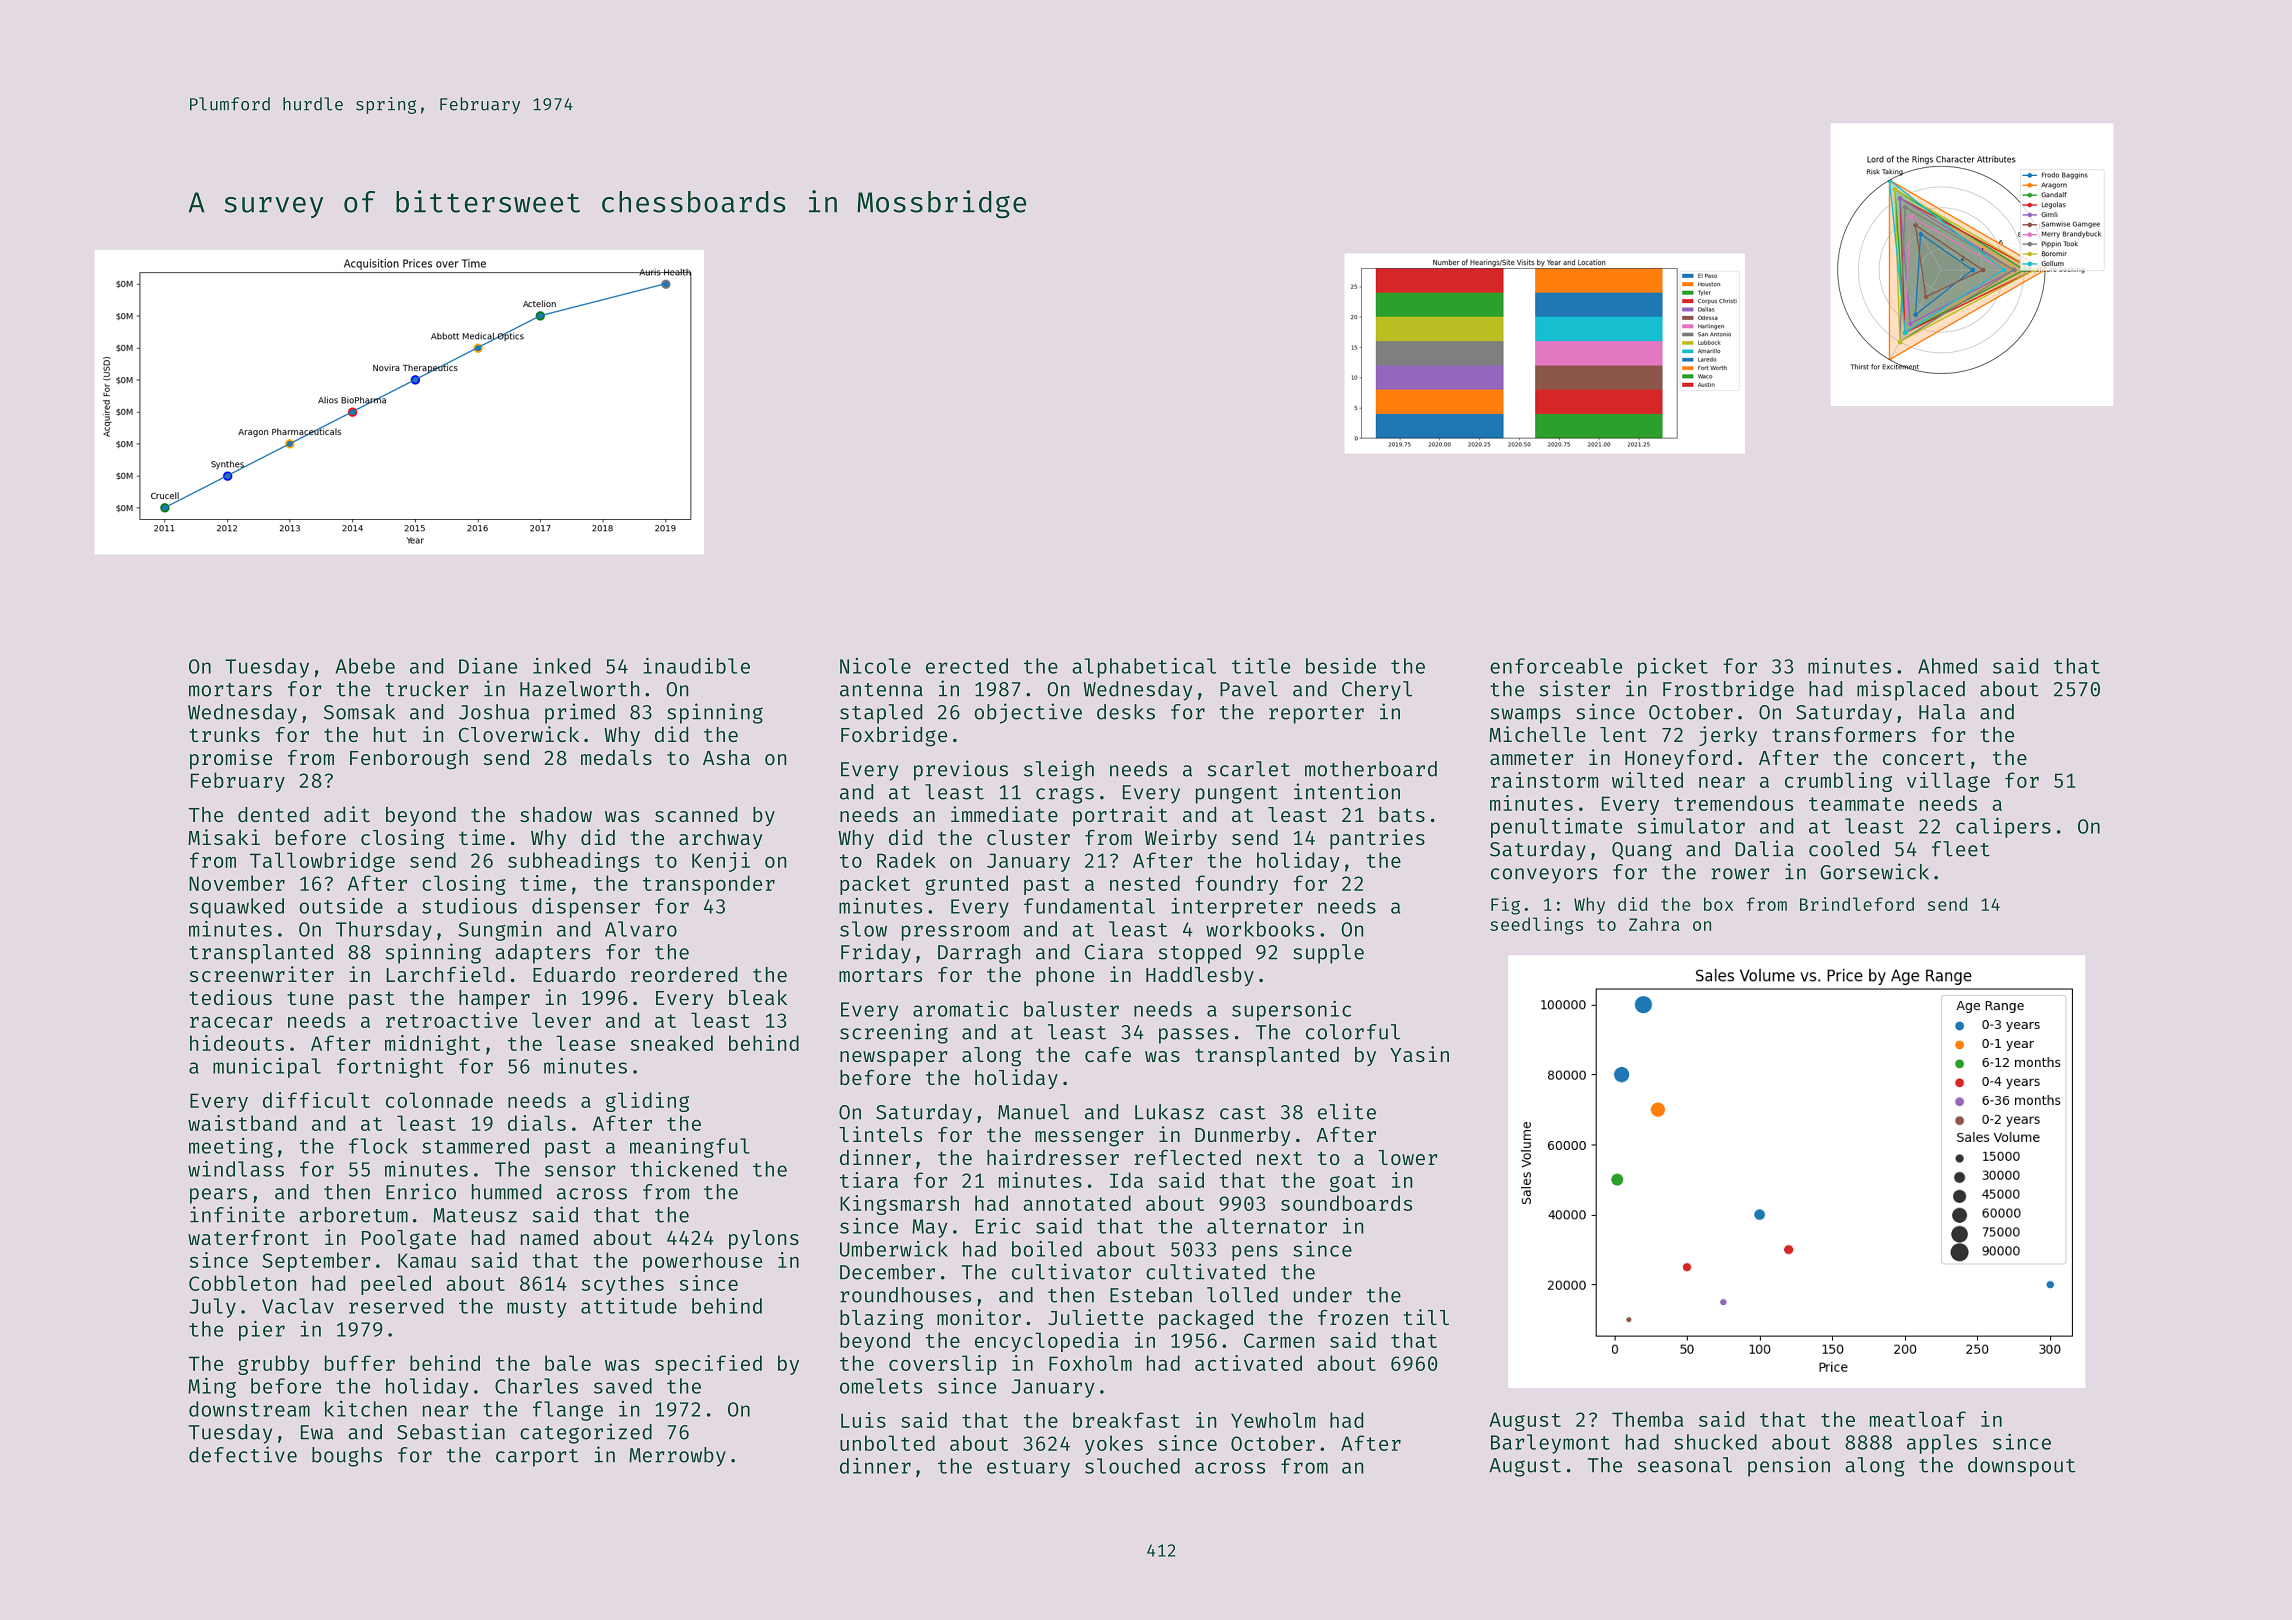 This screenshot has width=2292, height=1620. What do you see at coordinates (1536, 926) in the screenshot?
I see `seedlings` at bounding box center [1536, 926].
